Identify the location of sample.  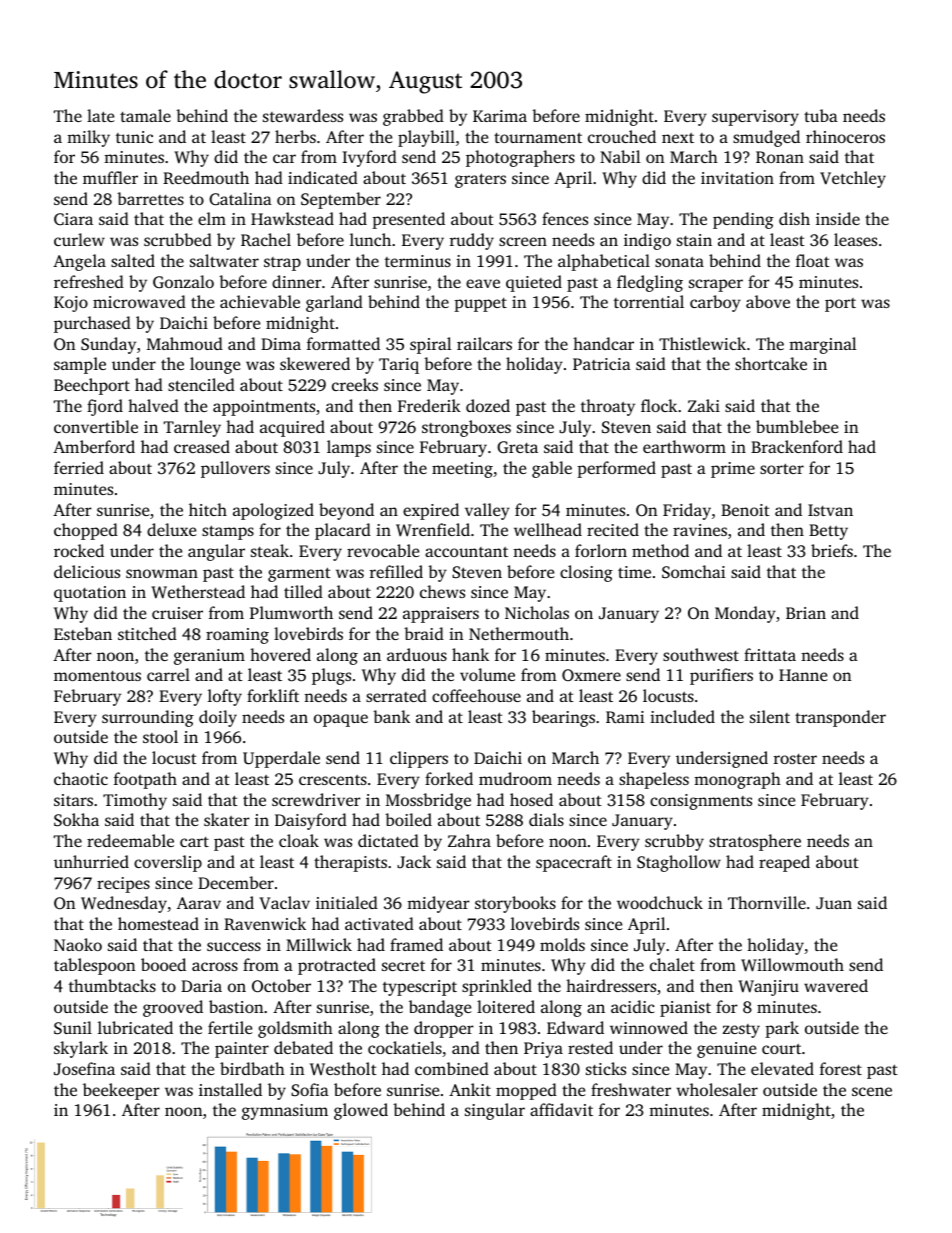
(80, 365).
